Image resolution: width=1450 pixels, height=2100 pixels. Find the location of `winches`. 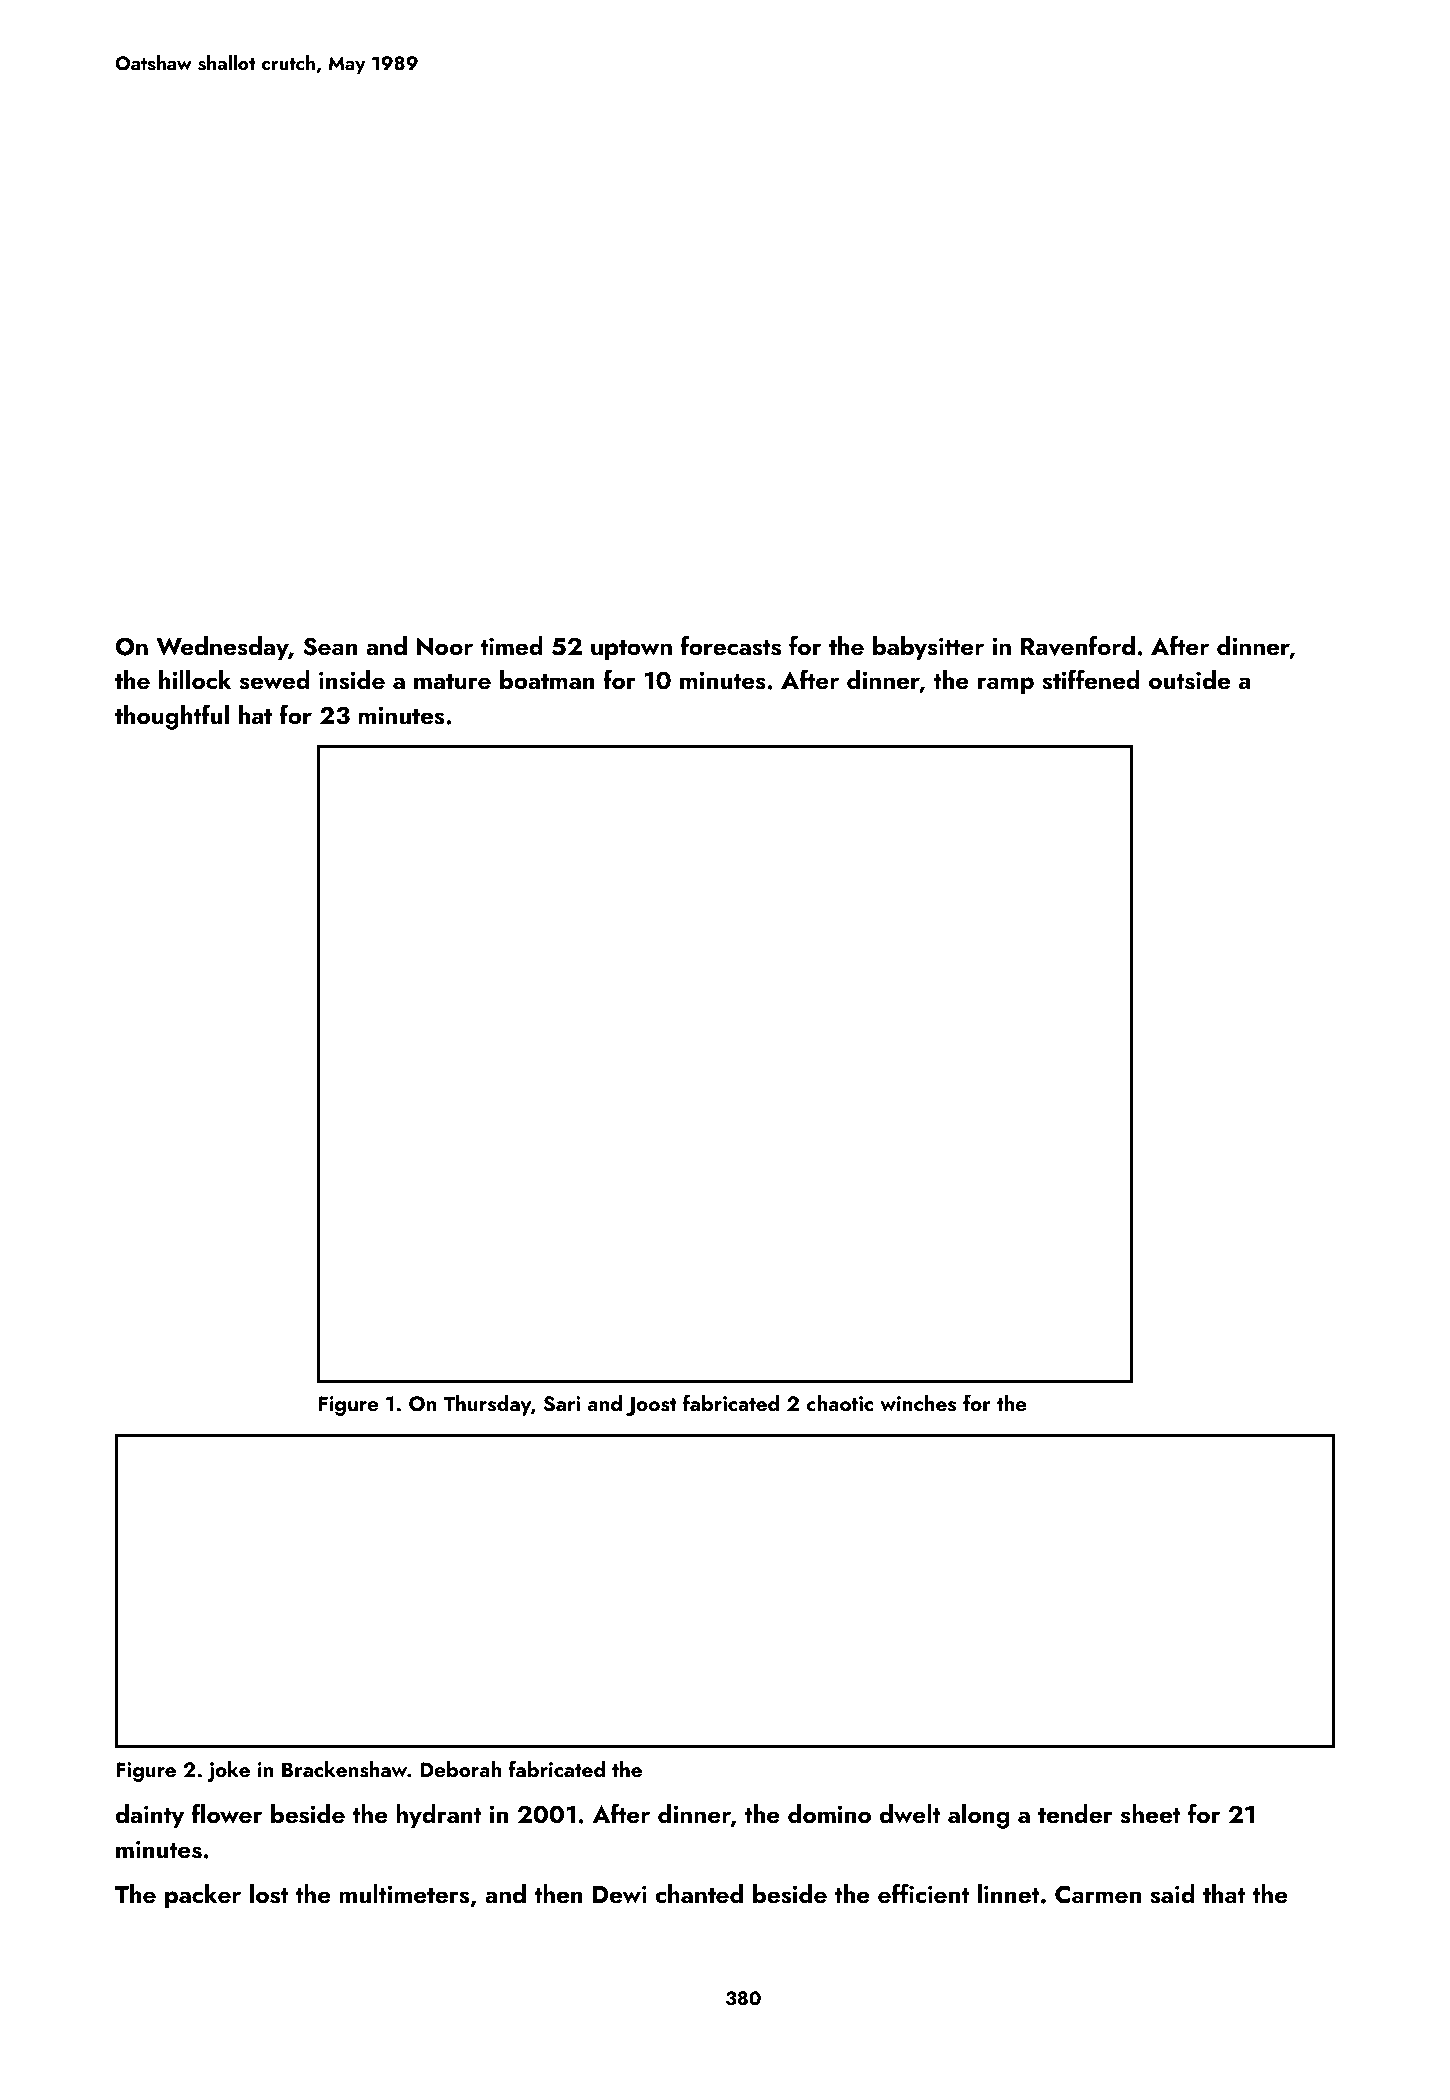

winches is located at coordinates (918, 1403).
